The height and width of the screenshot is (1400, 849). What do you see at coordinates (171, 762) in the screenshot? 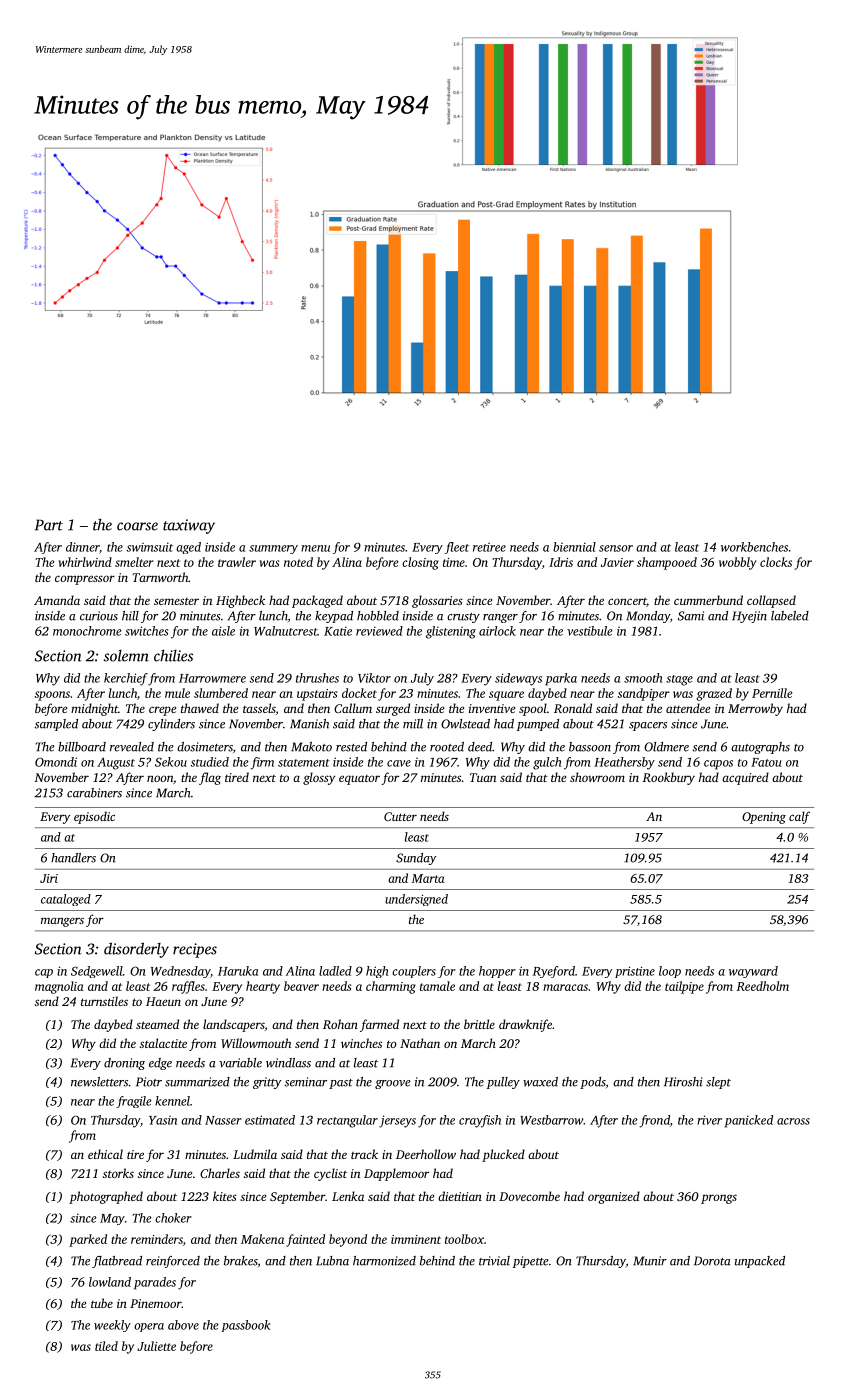
I see `Sekou` at bounding box center [171, 762].
